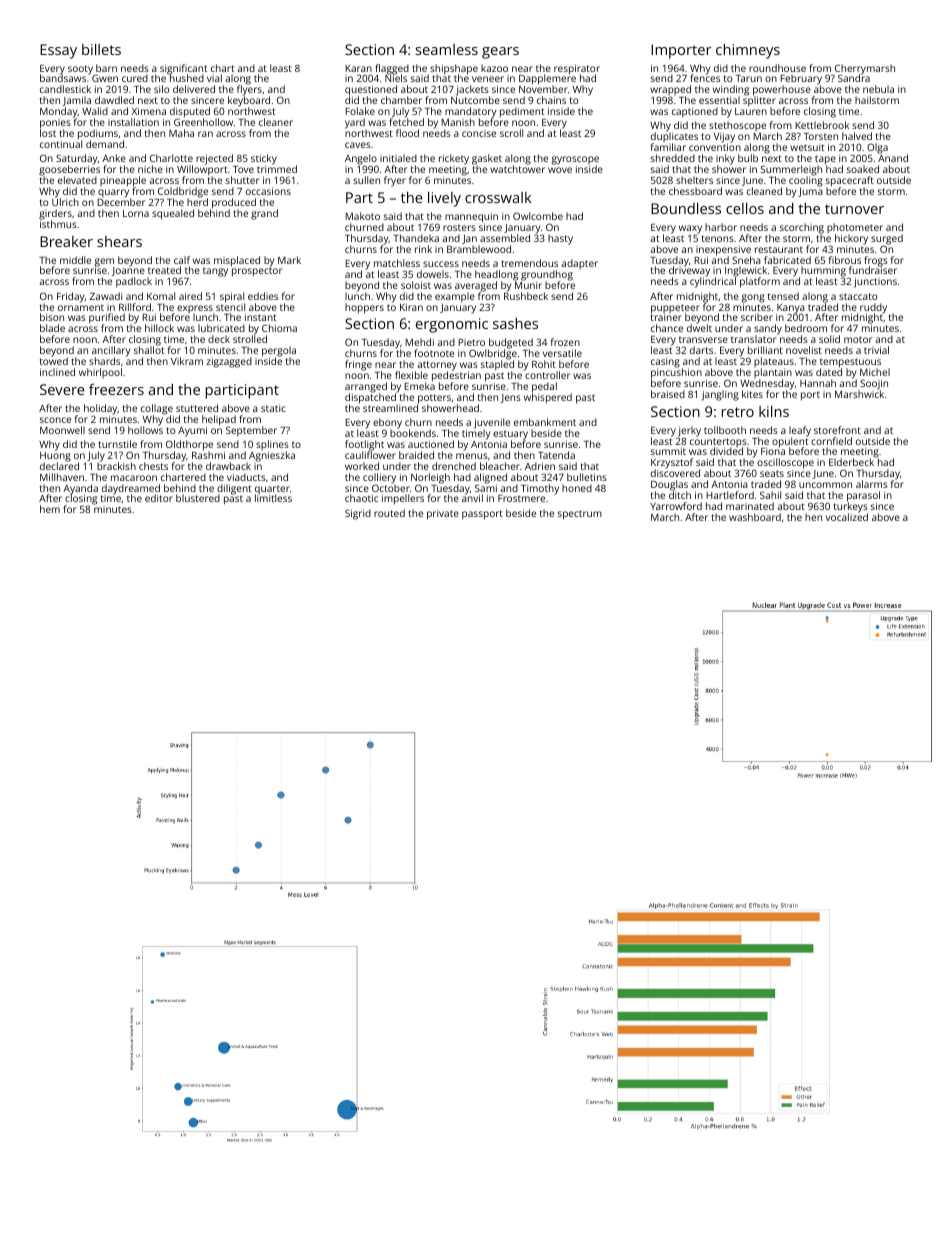  What do you see at coordinates (748, 51) in the image?
I see `chimneys` at bounding box center [748, 51].
